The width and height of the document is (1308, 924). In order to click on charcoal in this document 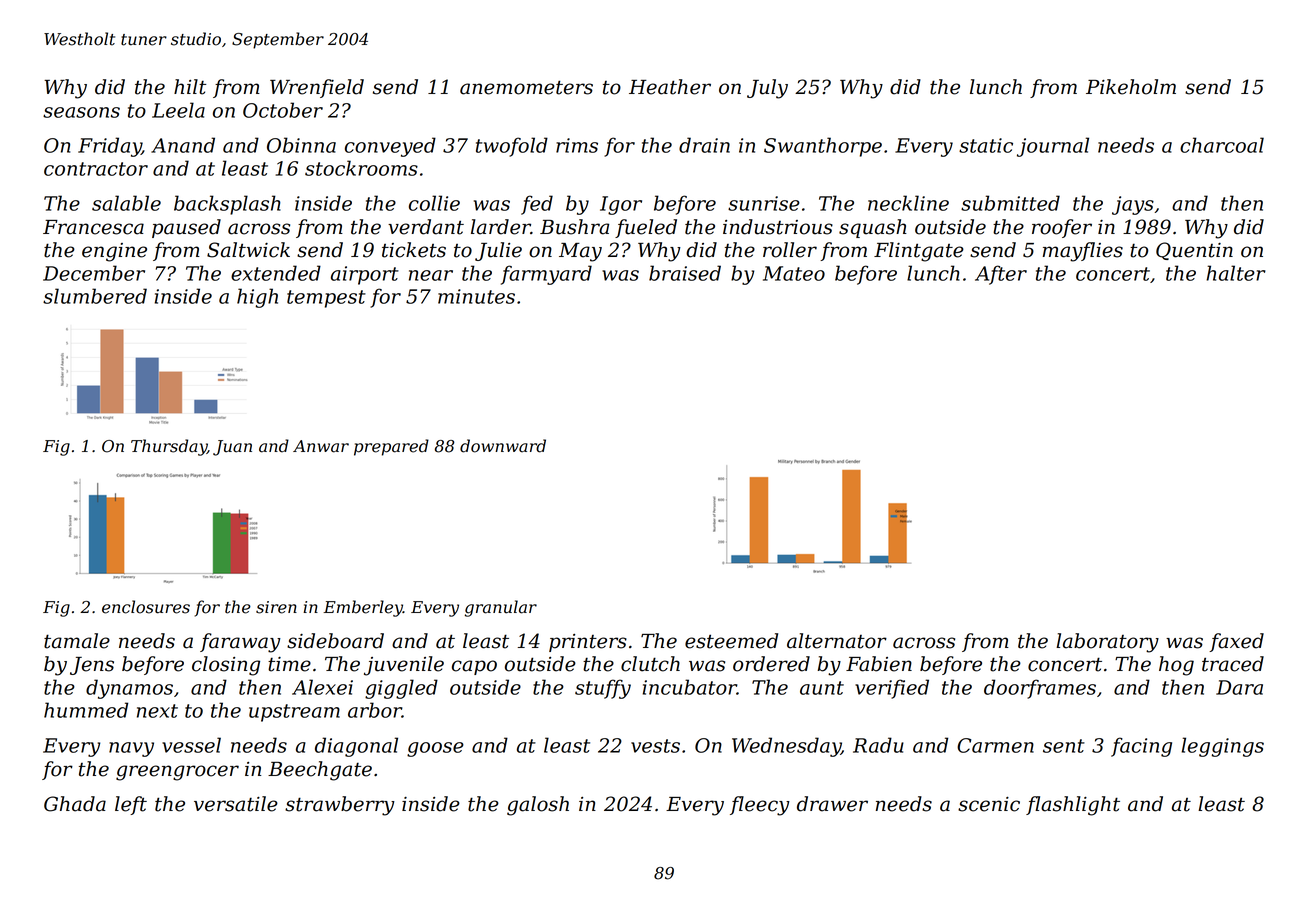, I will do `click(1222, 145)`.
